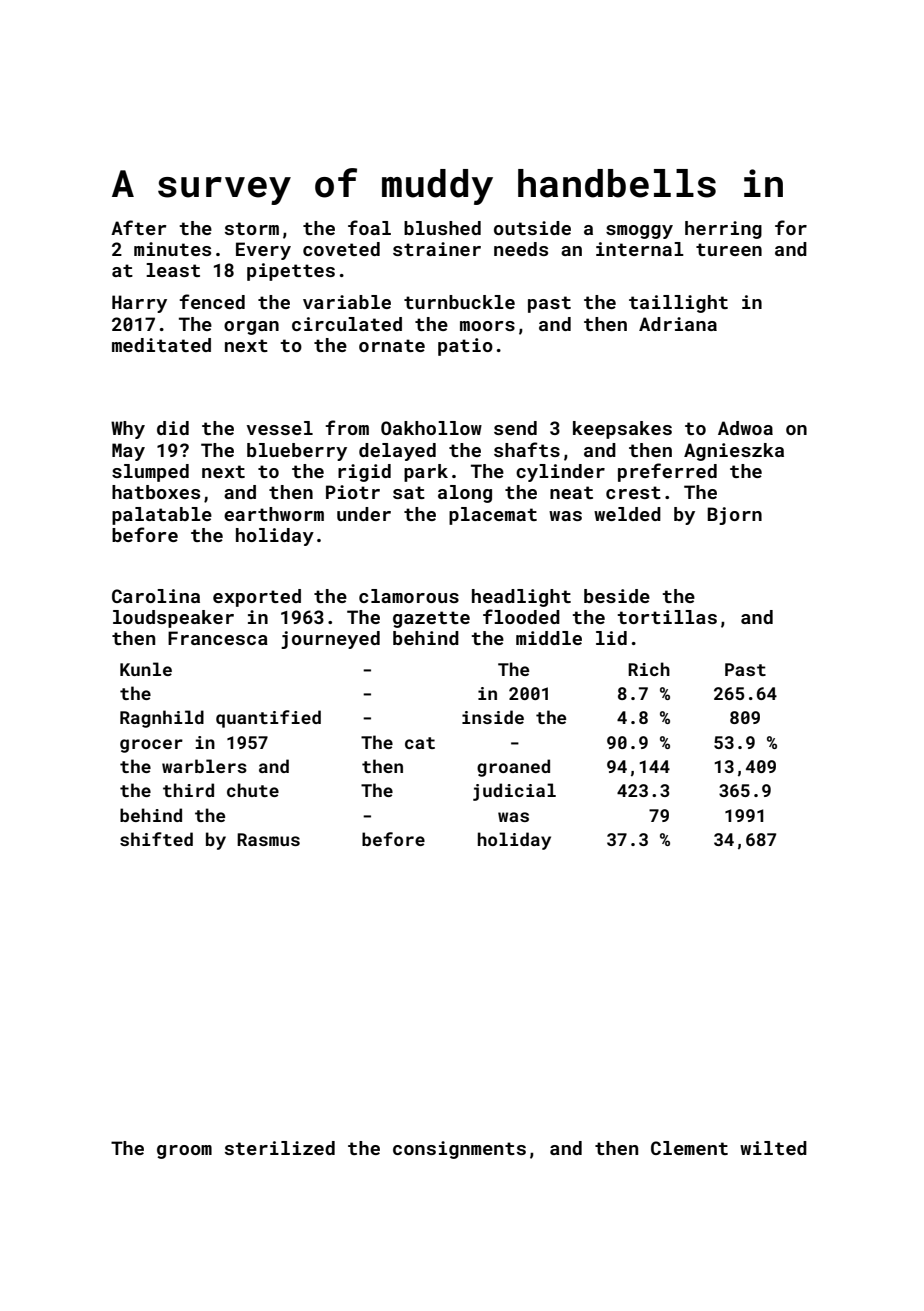 Image resolution: width=924 pixels, height=1311 pixels. What do you see at coordinates (513, 768) in the screenshot?
I see `groaned` at bounding box center [513, 768].
